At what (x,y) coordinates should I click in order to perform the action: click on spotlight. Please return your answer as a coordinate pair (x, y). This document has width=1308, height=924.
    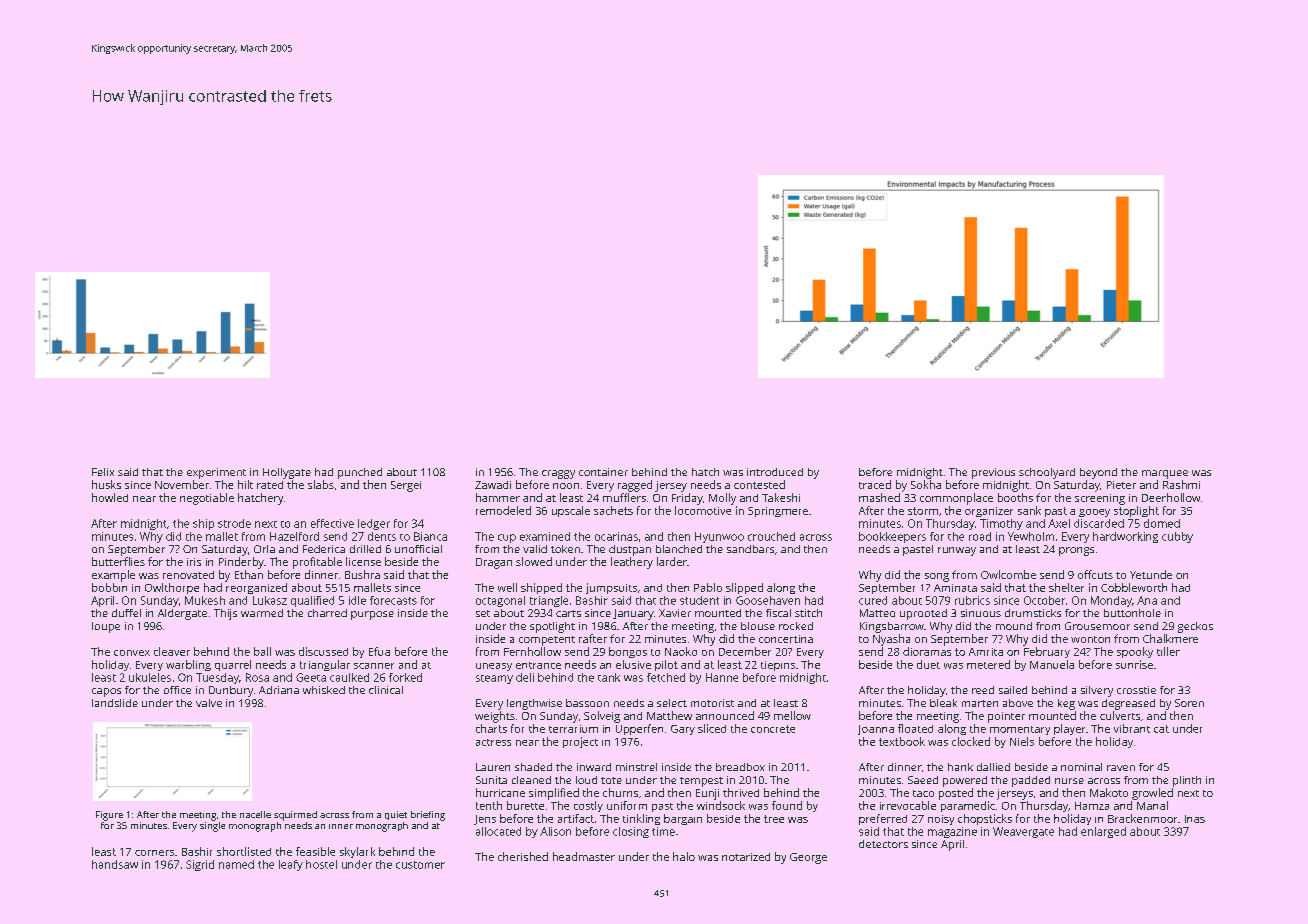
    Looking at the image, I should click on (552, 627).
